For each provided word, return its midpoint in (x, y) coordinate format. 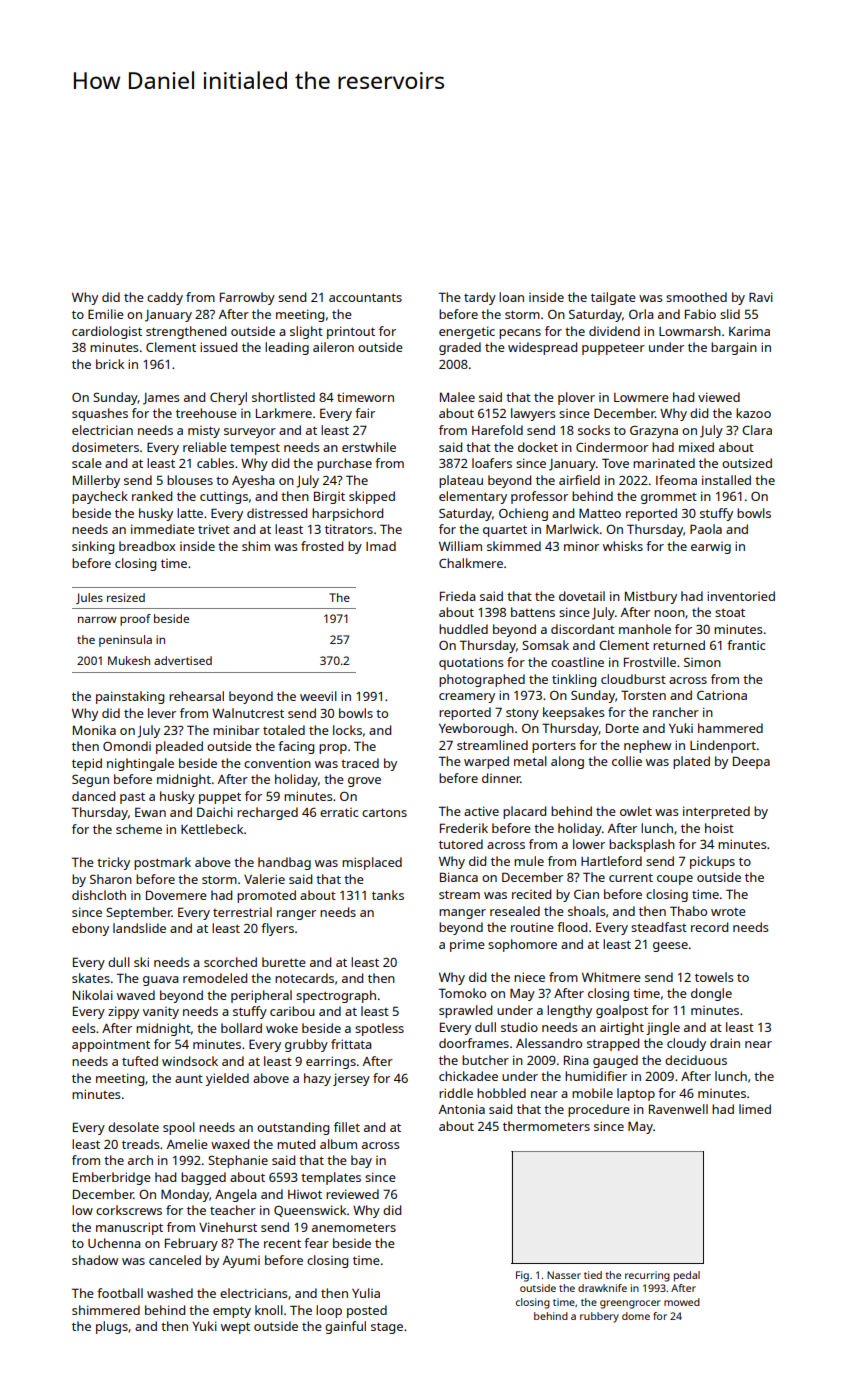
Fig (522, 1276)
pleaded (179, 747)
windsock (190, 1061)
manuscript (129, 1228)
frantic (746, 645)
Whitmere (611, 977)
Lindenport (723, 746)
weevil (318, 696)
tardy (480, 298)
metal (530, 761)
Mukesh (129, 660)
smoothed (696, 297)
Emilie (106, 314)
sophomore (522, 945)
